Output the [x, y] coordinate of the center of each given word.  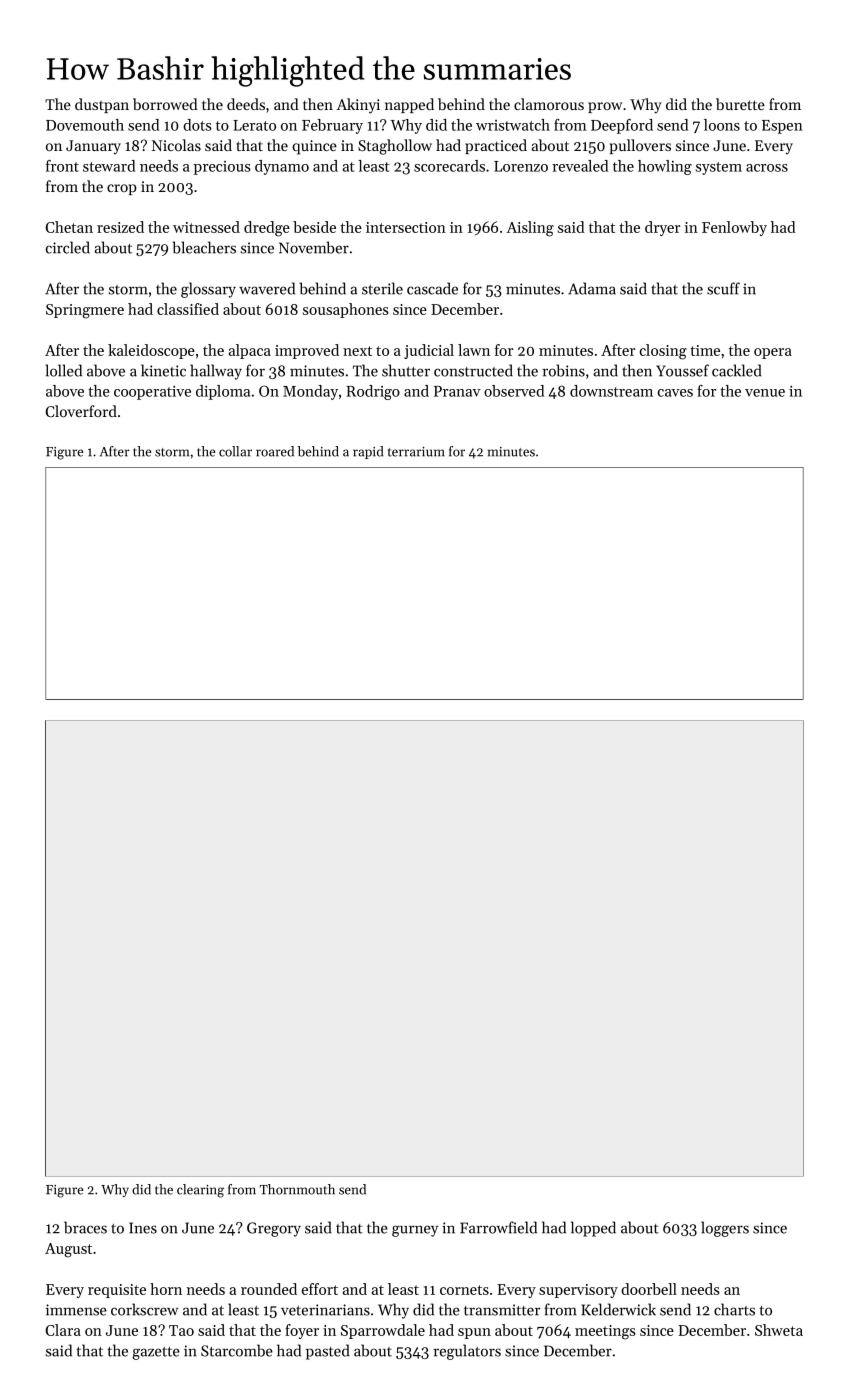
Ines [143, 1228]
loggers [725, 1229]
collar [235, 451]
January [93, 147]
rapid [368, 452]
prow [605, 107]
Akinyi [358, 106]
